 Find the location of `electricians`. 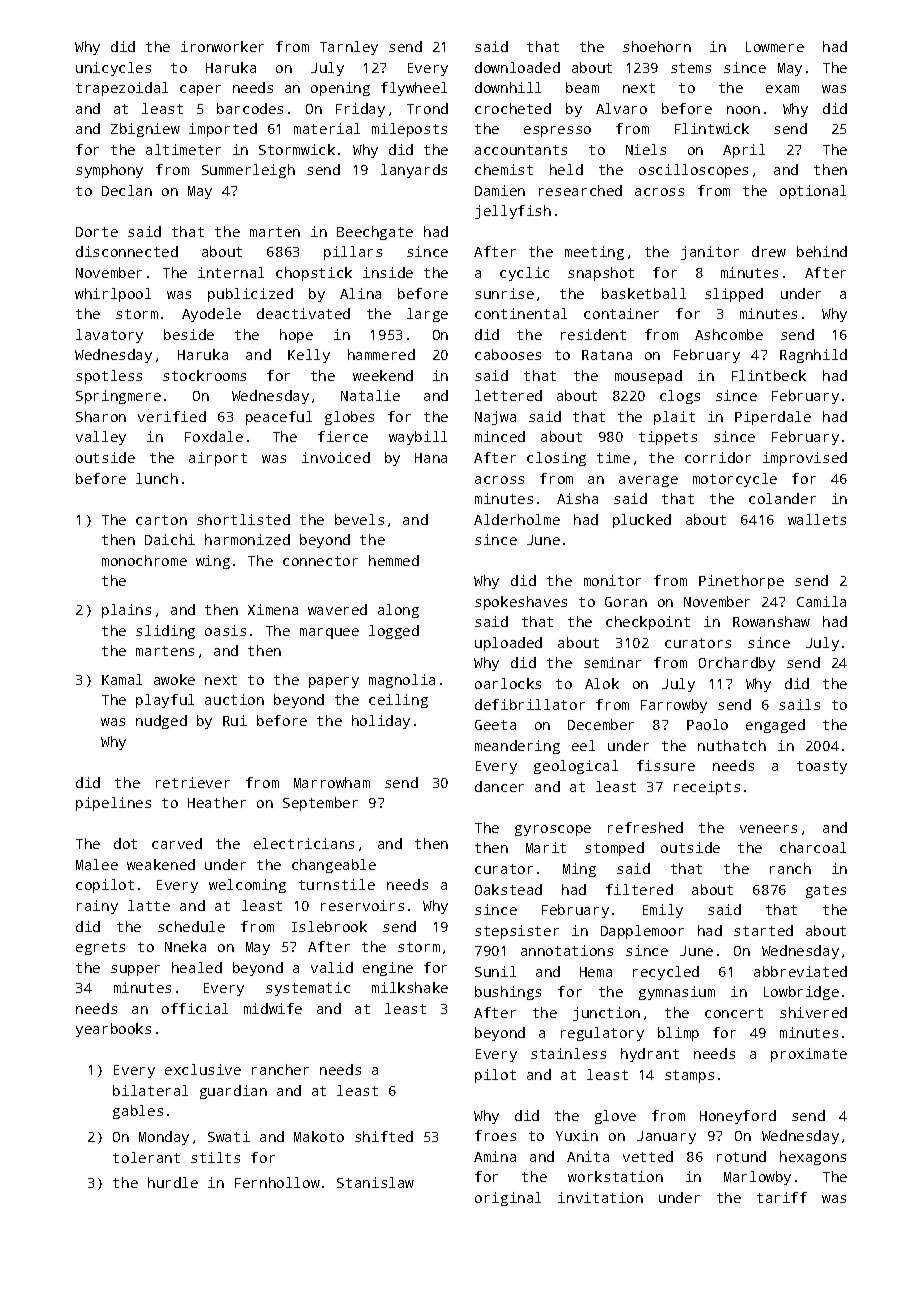

electricians is located at coordinates (304, 843).
